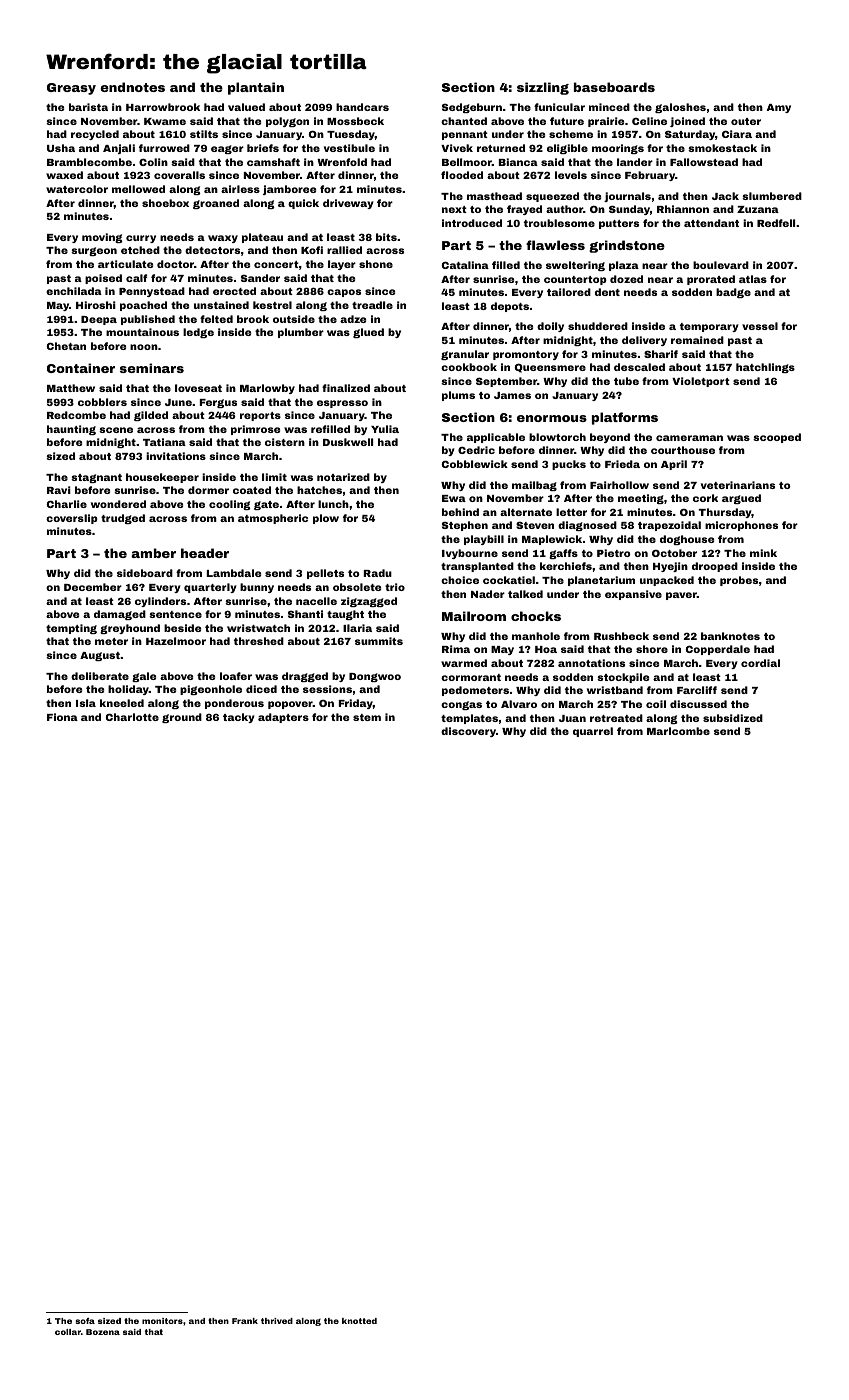 This page has height=1400, width=849. Describe the element at coordinates (758, 209) in the page. I see `Zuzana` at that location.
